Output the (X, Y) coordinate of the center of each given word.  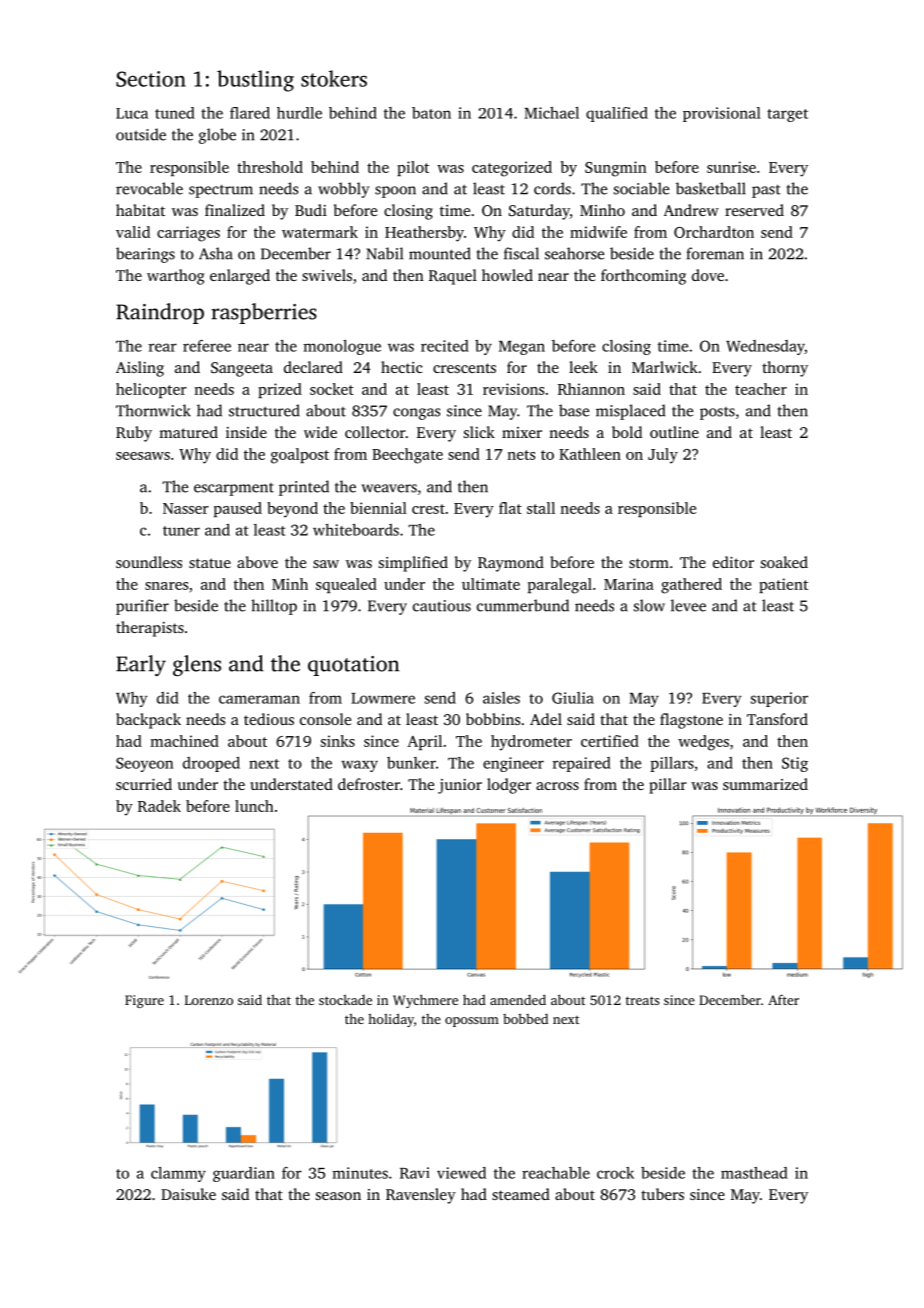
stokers (334, 78)
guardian (244, 1174)
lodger (509, 786)
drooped (211, 764)
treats (642, 1000)
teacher (761, 389)
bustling (255, 81)
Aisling (140, 369)
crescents (464, 368)
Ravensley (421, 1196)
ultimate (491, 584)
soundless (149, 562)
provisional (722, 114)
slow (649, 605)
